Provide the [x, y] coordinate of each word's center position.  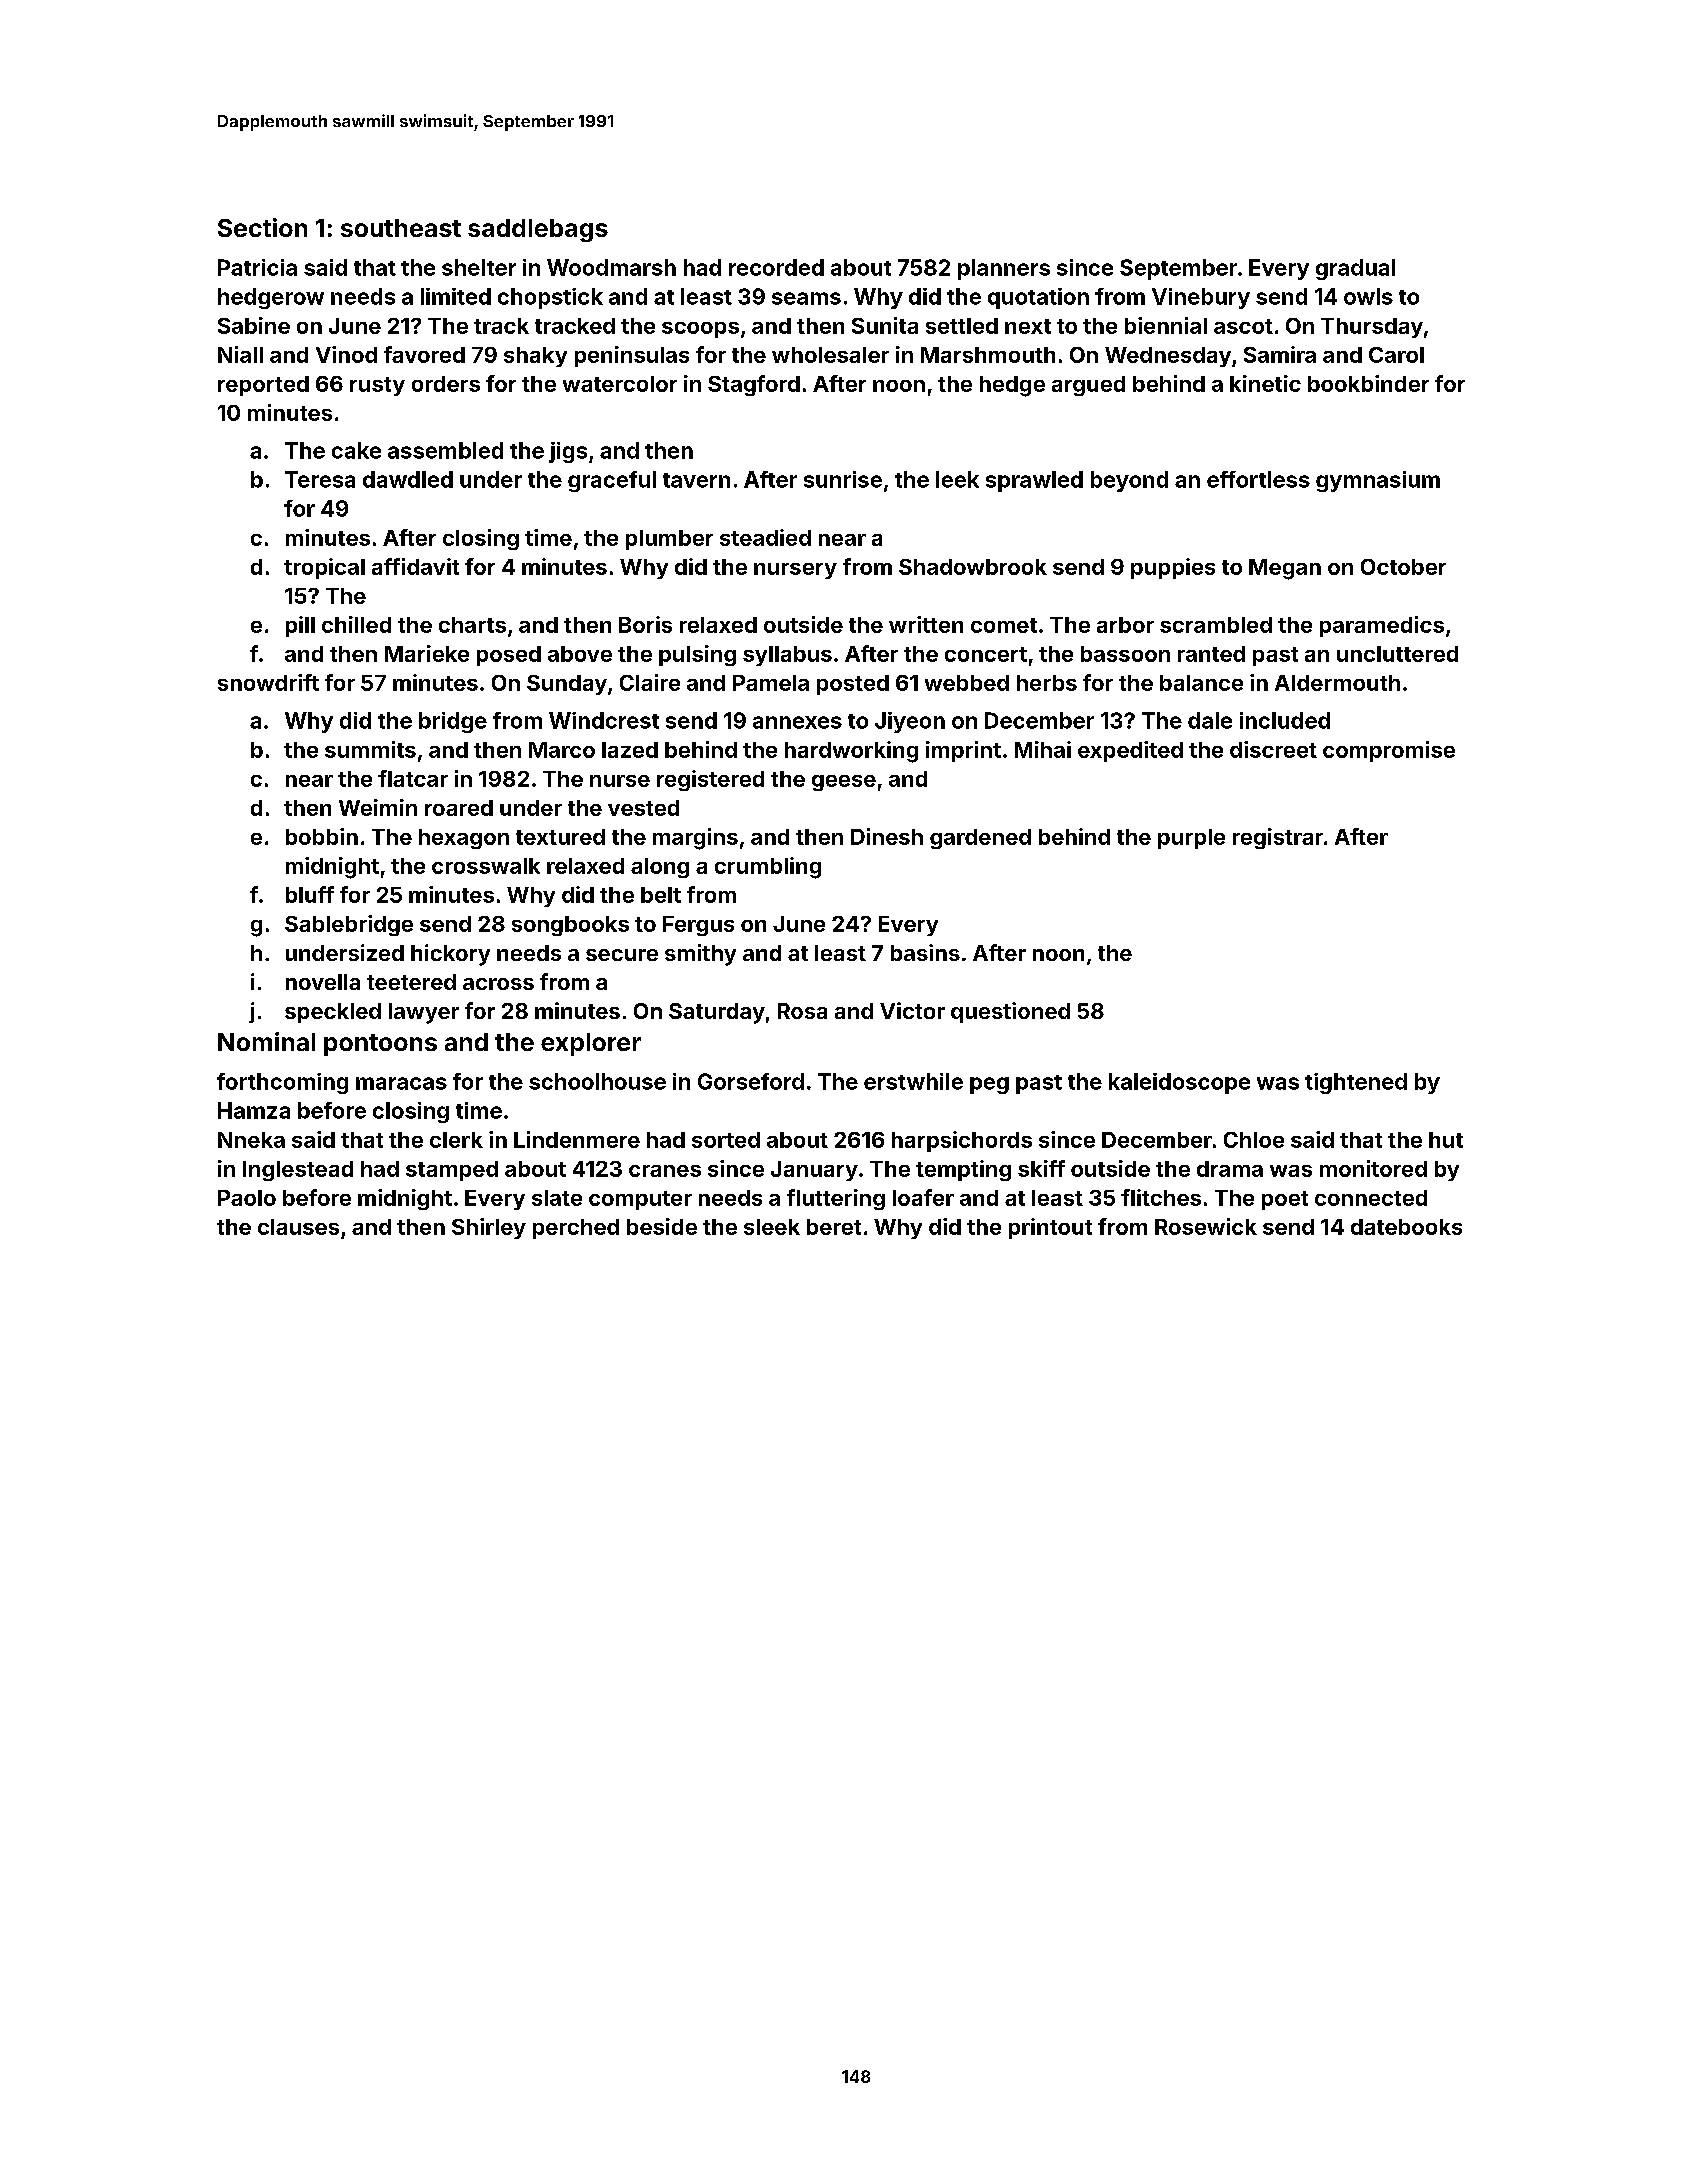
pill [300, 626]
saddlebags [538, 230]
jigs [568, 452]
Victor [912, 1010]
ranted [1211, 654]
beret [834, 1227]
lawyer [424, 1013]
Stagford [754, 385]
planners [1004, 269]
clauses [298, 1227]
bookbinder [1368, 383]
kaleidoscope [1179, 1083]
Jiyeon [910, 722]
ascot [1243, 326]
